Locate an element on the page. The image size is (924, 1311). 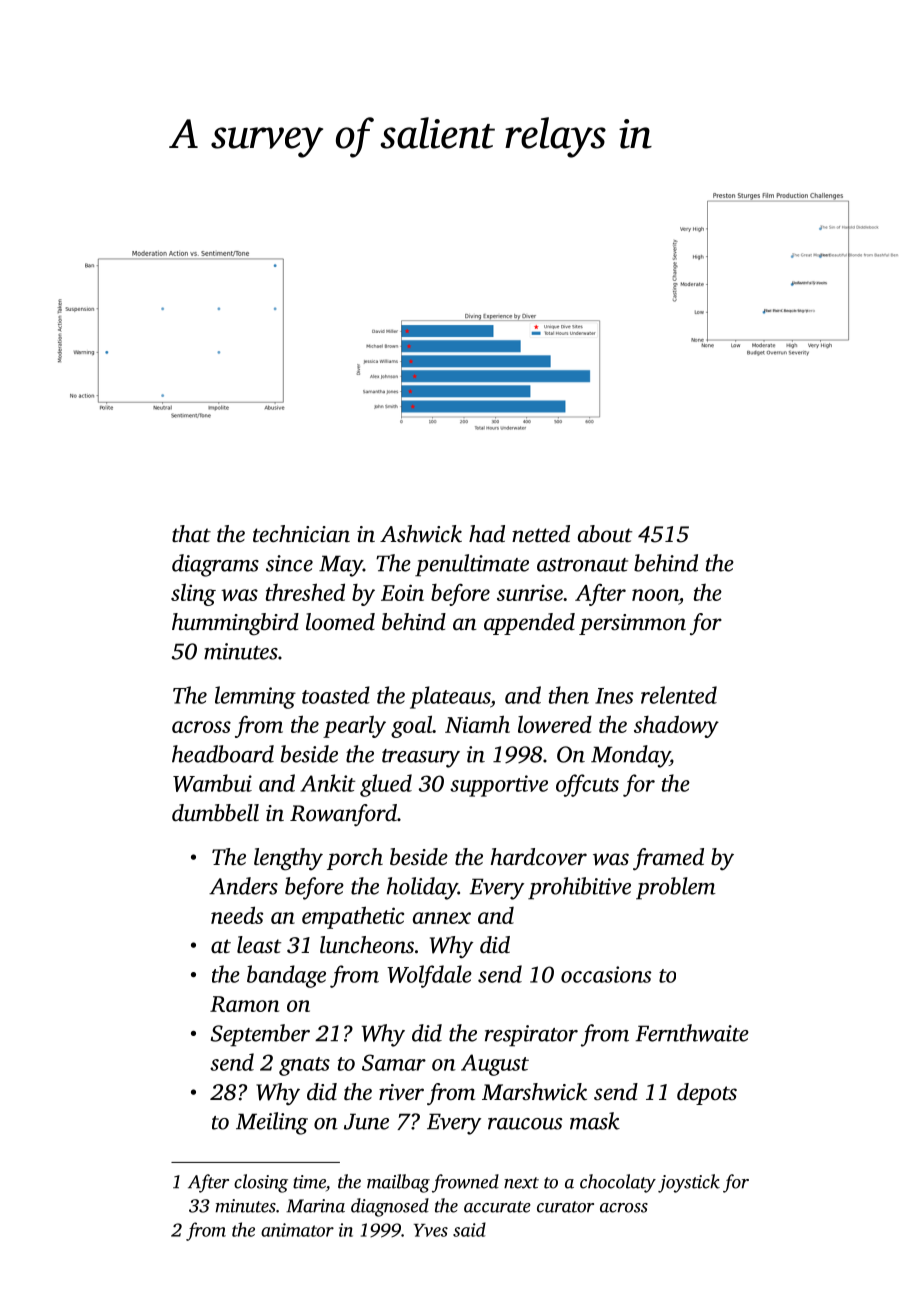
Wolfdale is located at coordinates (429, 976).
